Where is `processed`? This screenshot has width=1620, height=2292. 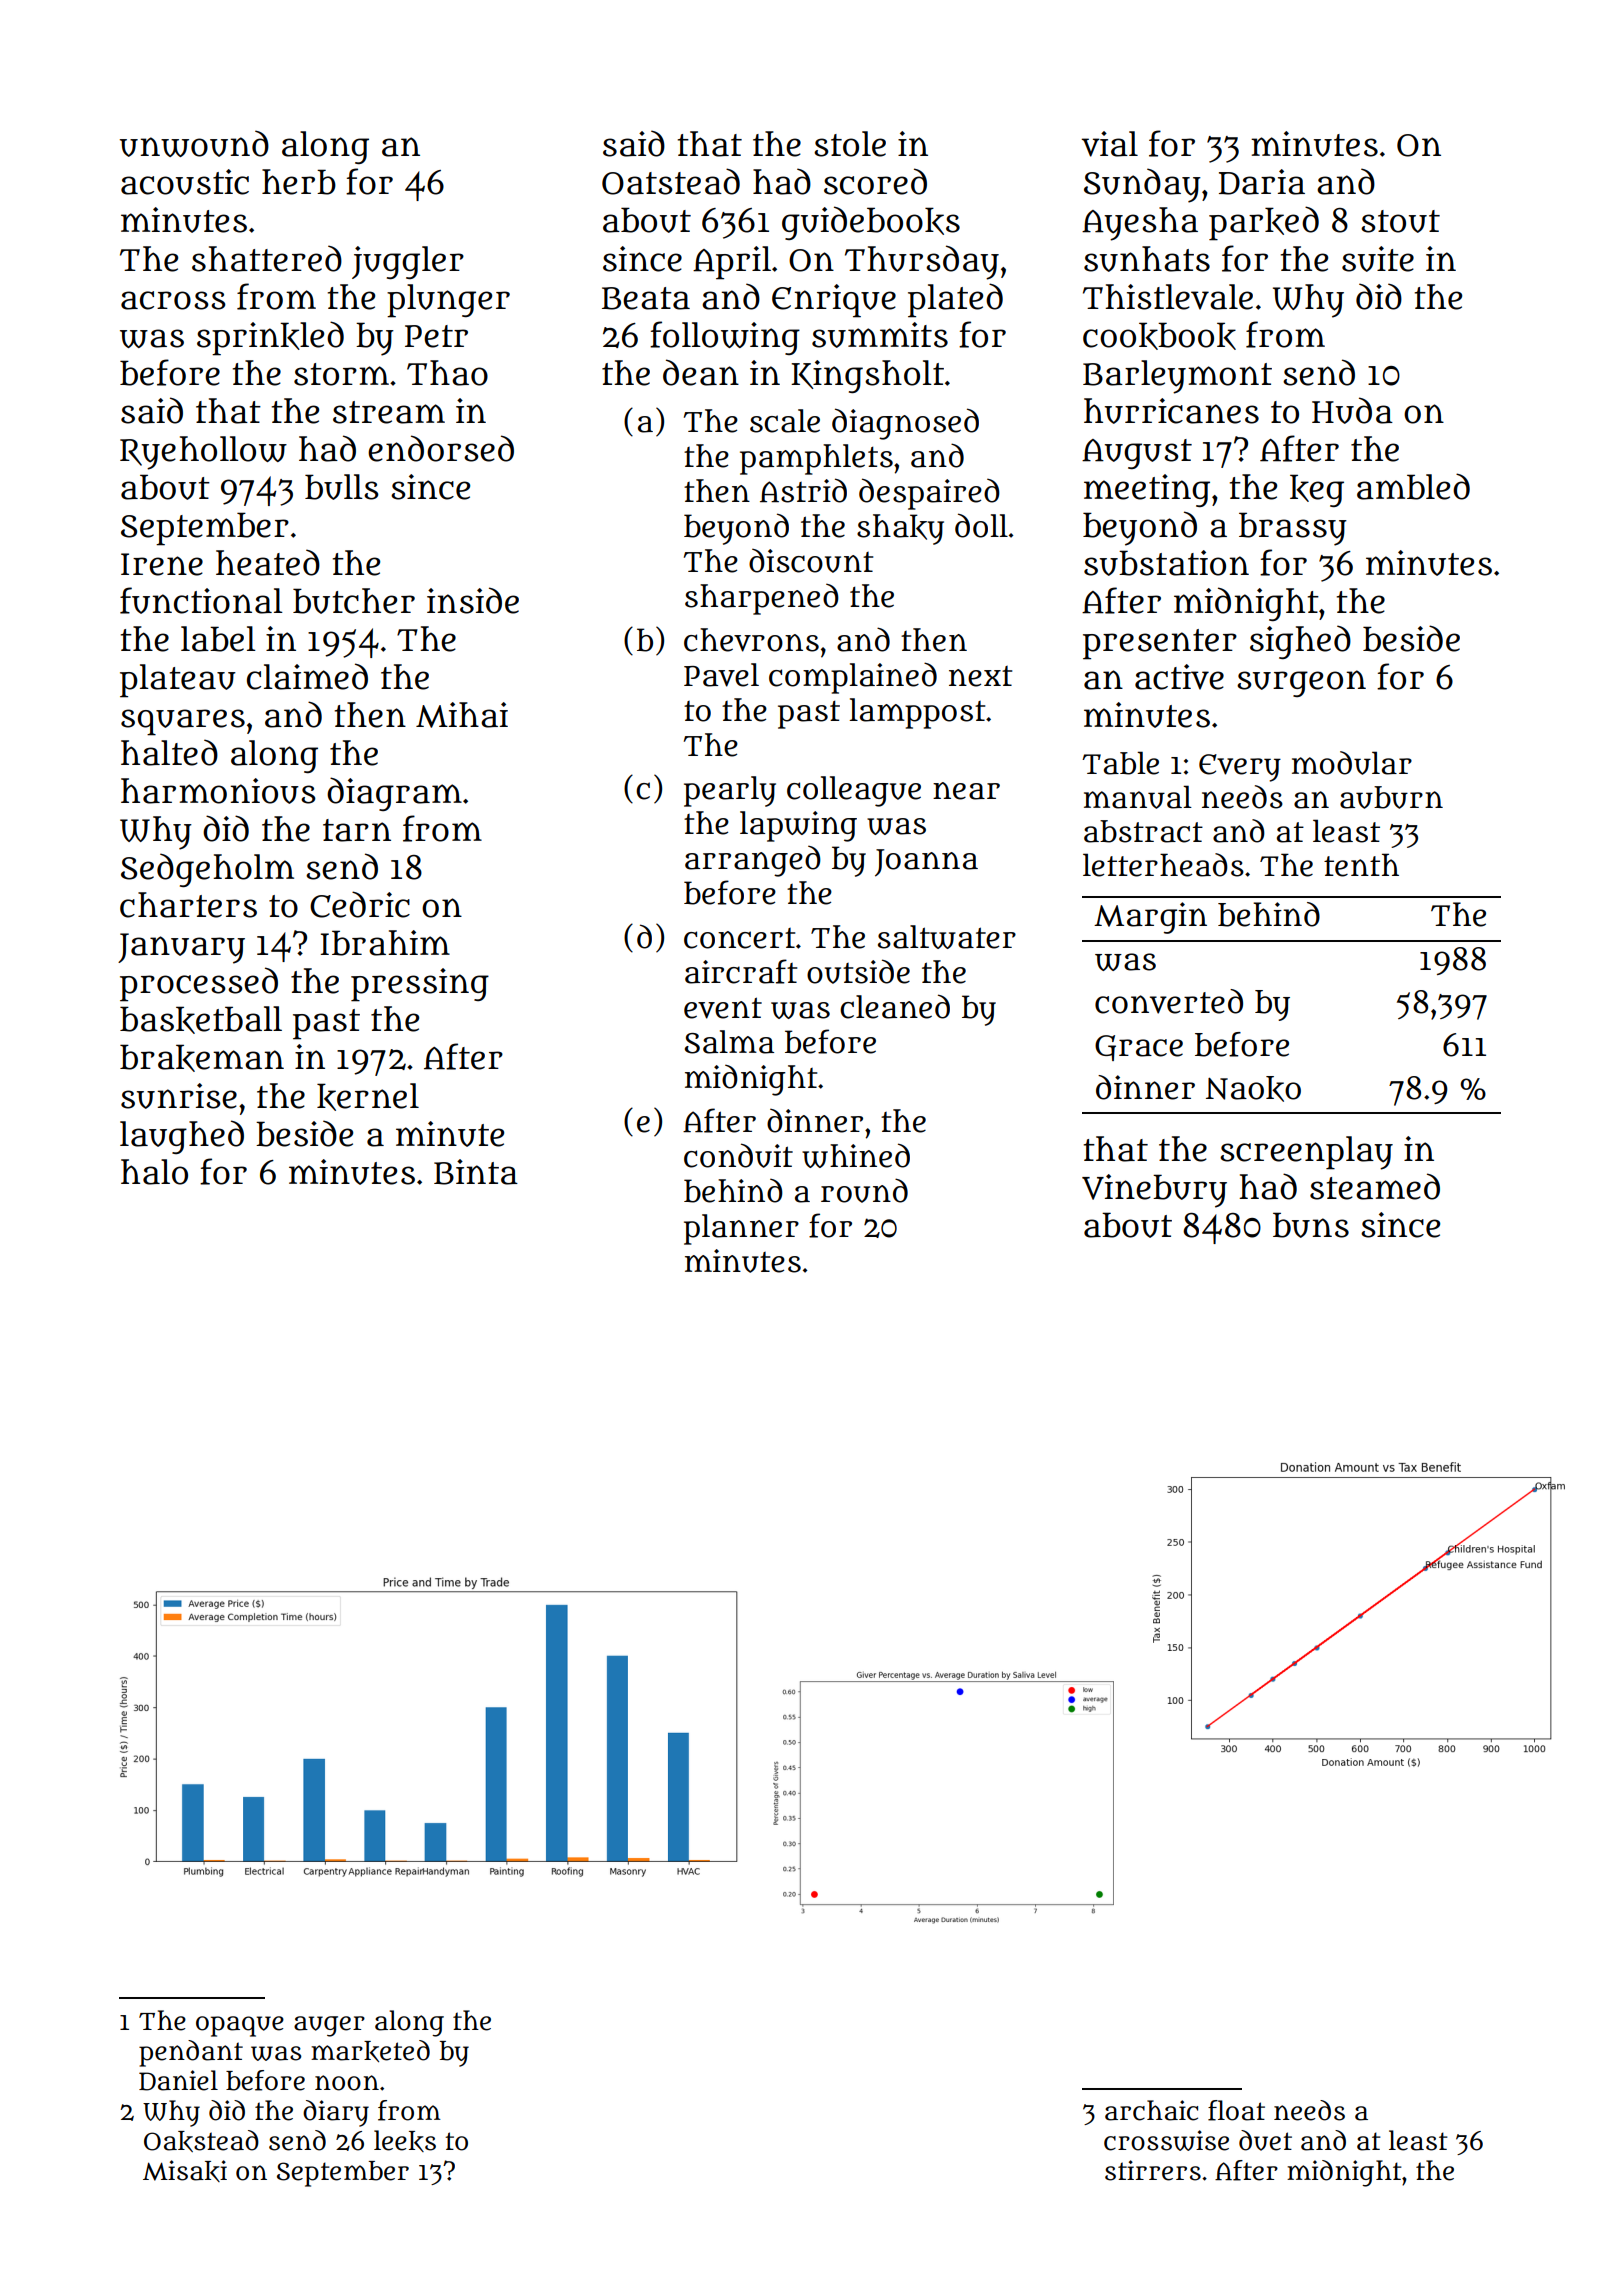
processed is located at coordinates (199, 984).
